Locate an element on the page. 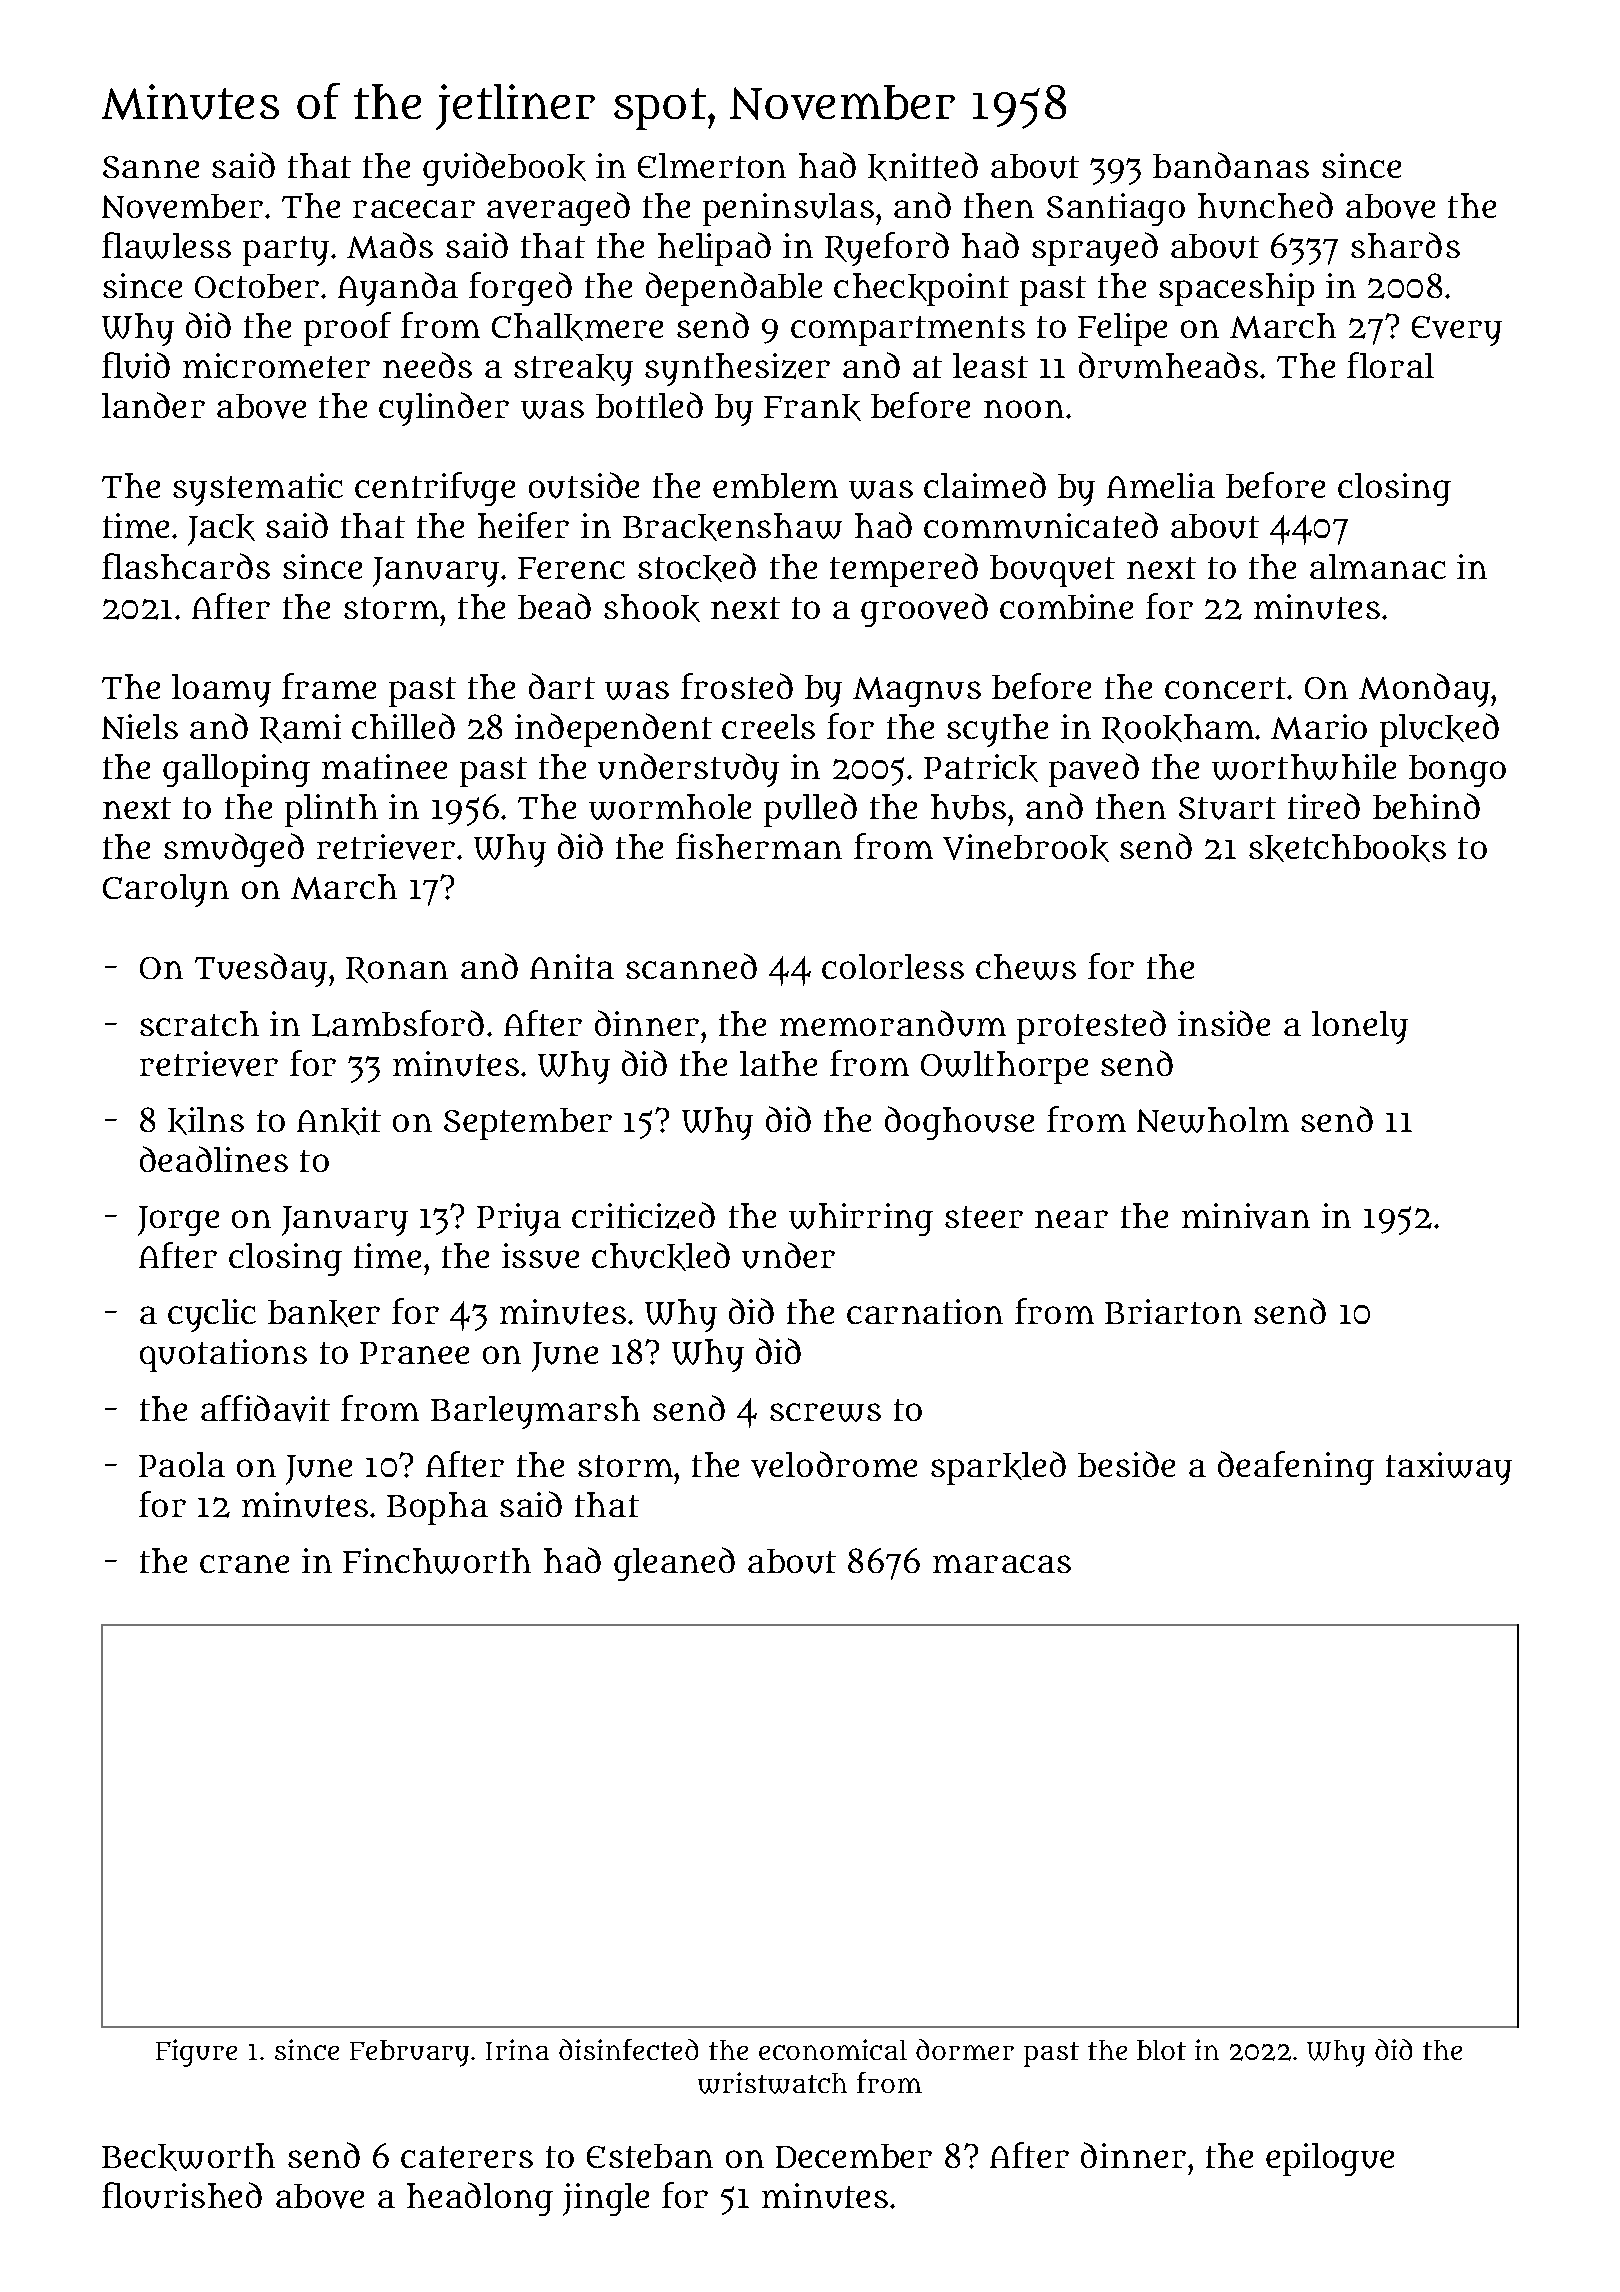 The height and width of the document is (2292, 1620). centrifuge is located at coordinates (435, 489).
